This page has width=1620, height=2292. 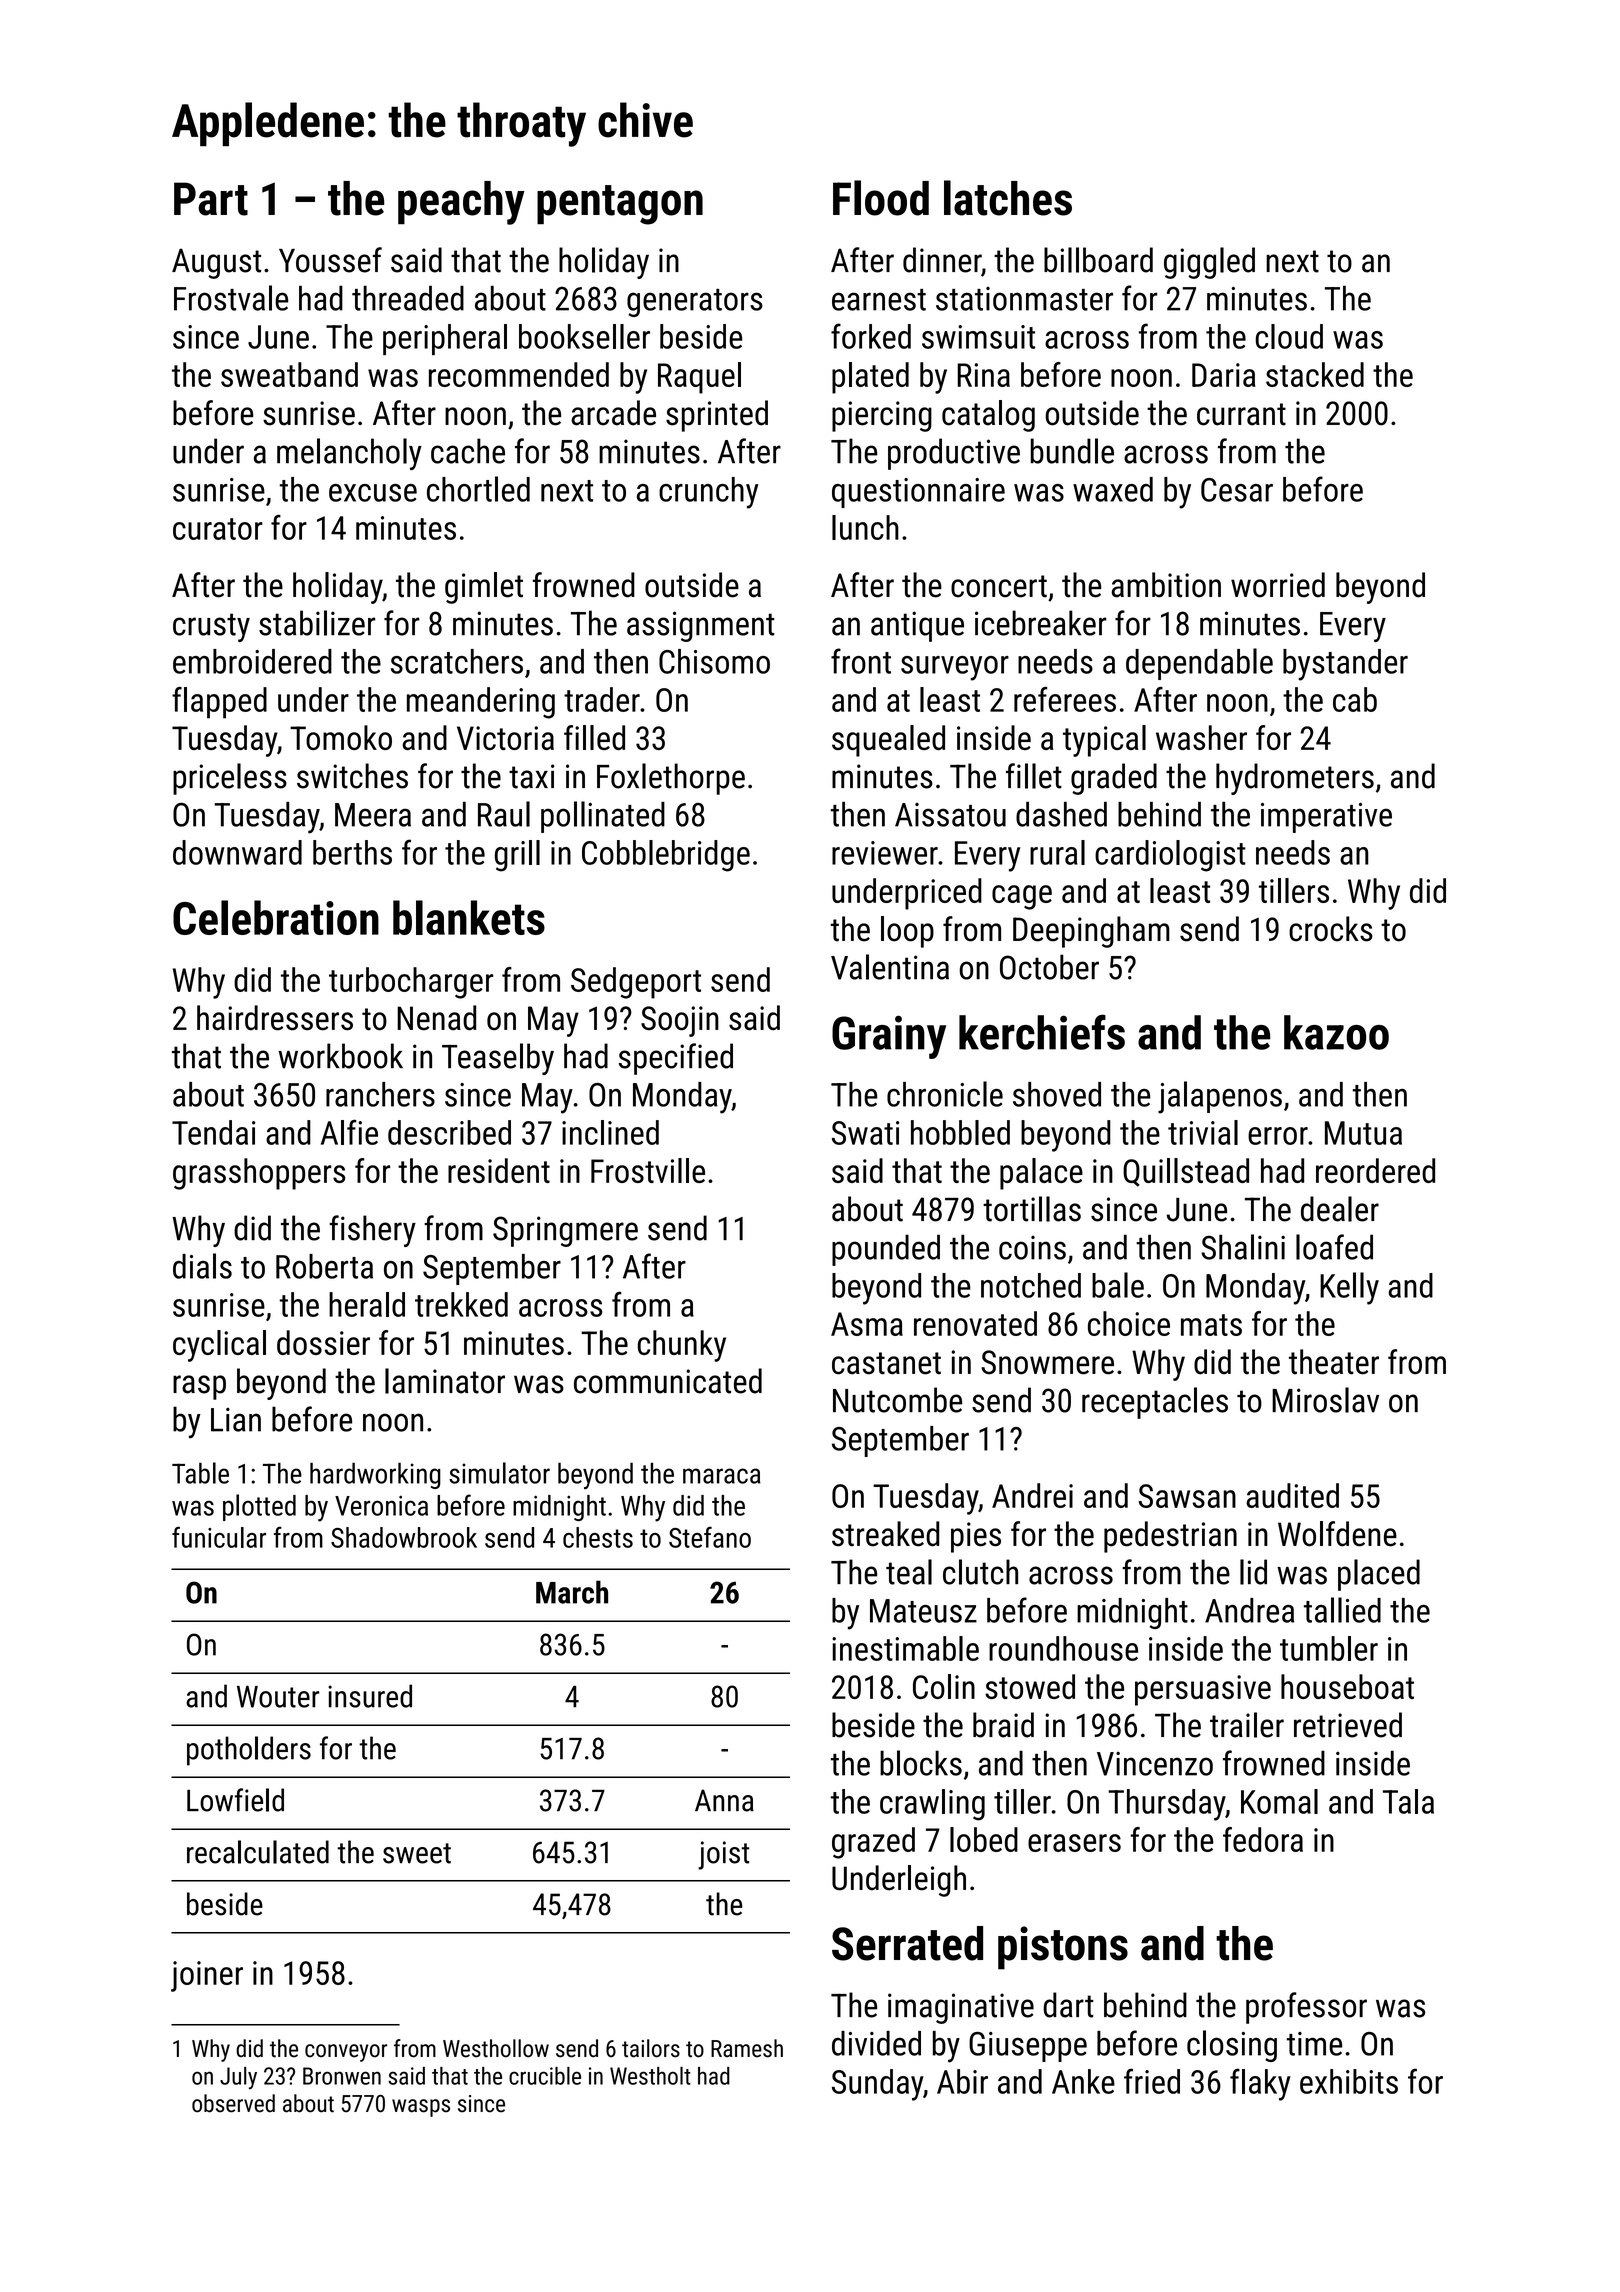 I want to click on joiner, so click(x=207, y=1976).
